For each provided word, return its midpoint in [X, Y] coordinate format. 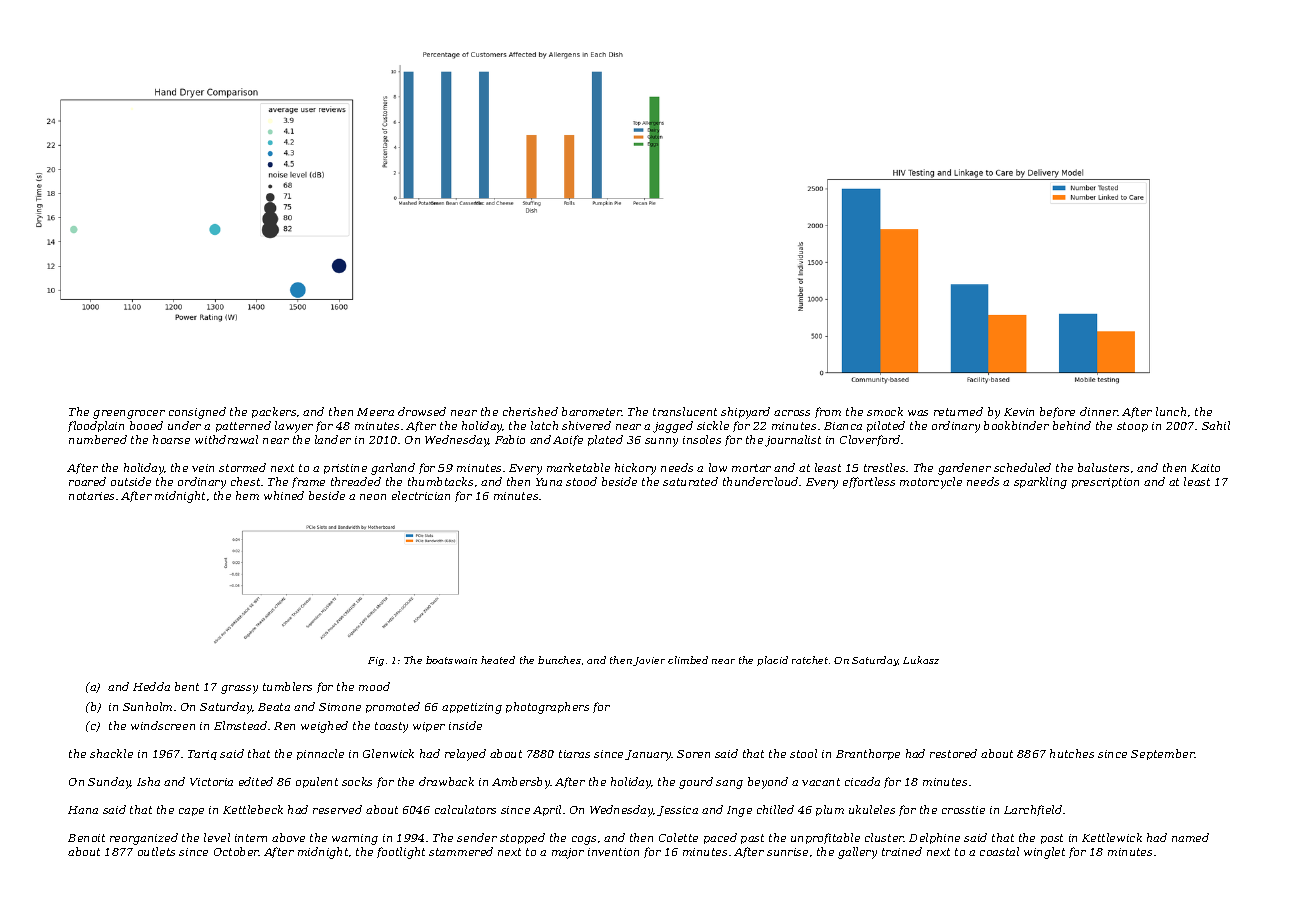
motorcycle [931, 483]
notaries [91, 496]
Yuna [549, 482]
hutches [1072, 753]
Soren [693, 754]
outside [131, 481]
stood [581, 481]
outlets [156, 851]
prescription [1105, 483]
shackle [111, 753]
